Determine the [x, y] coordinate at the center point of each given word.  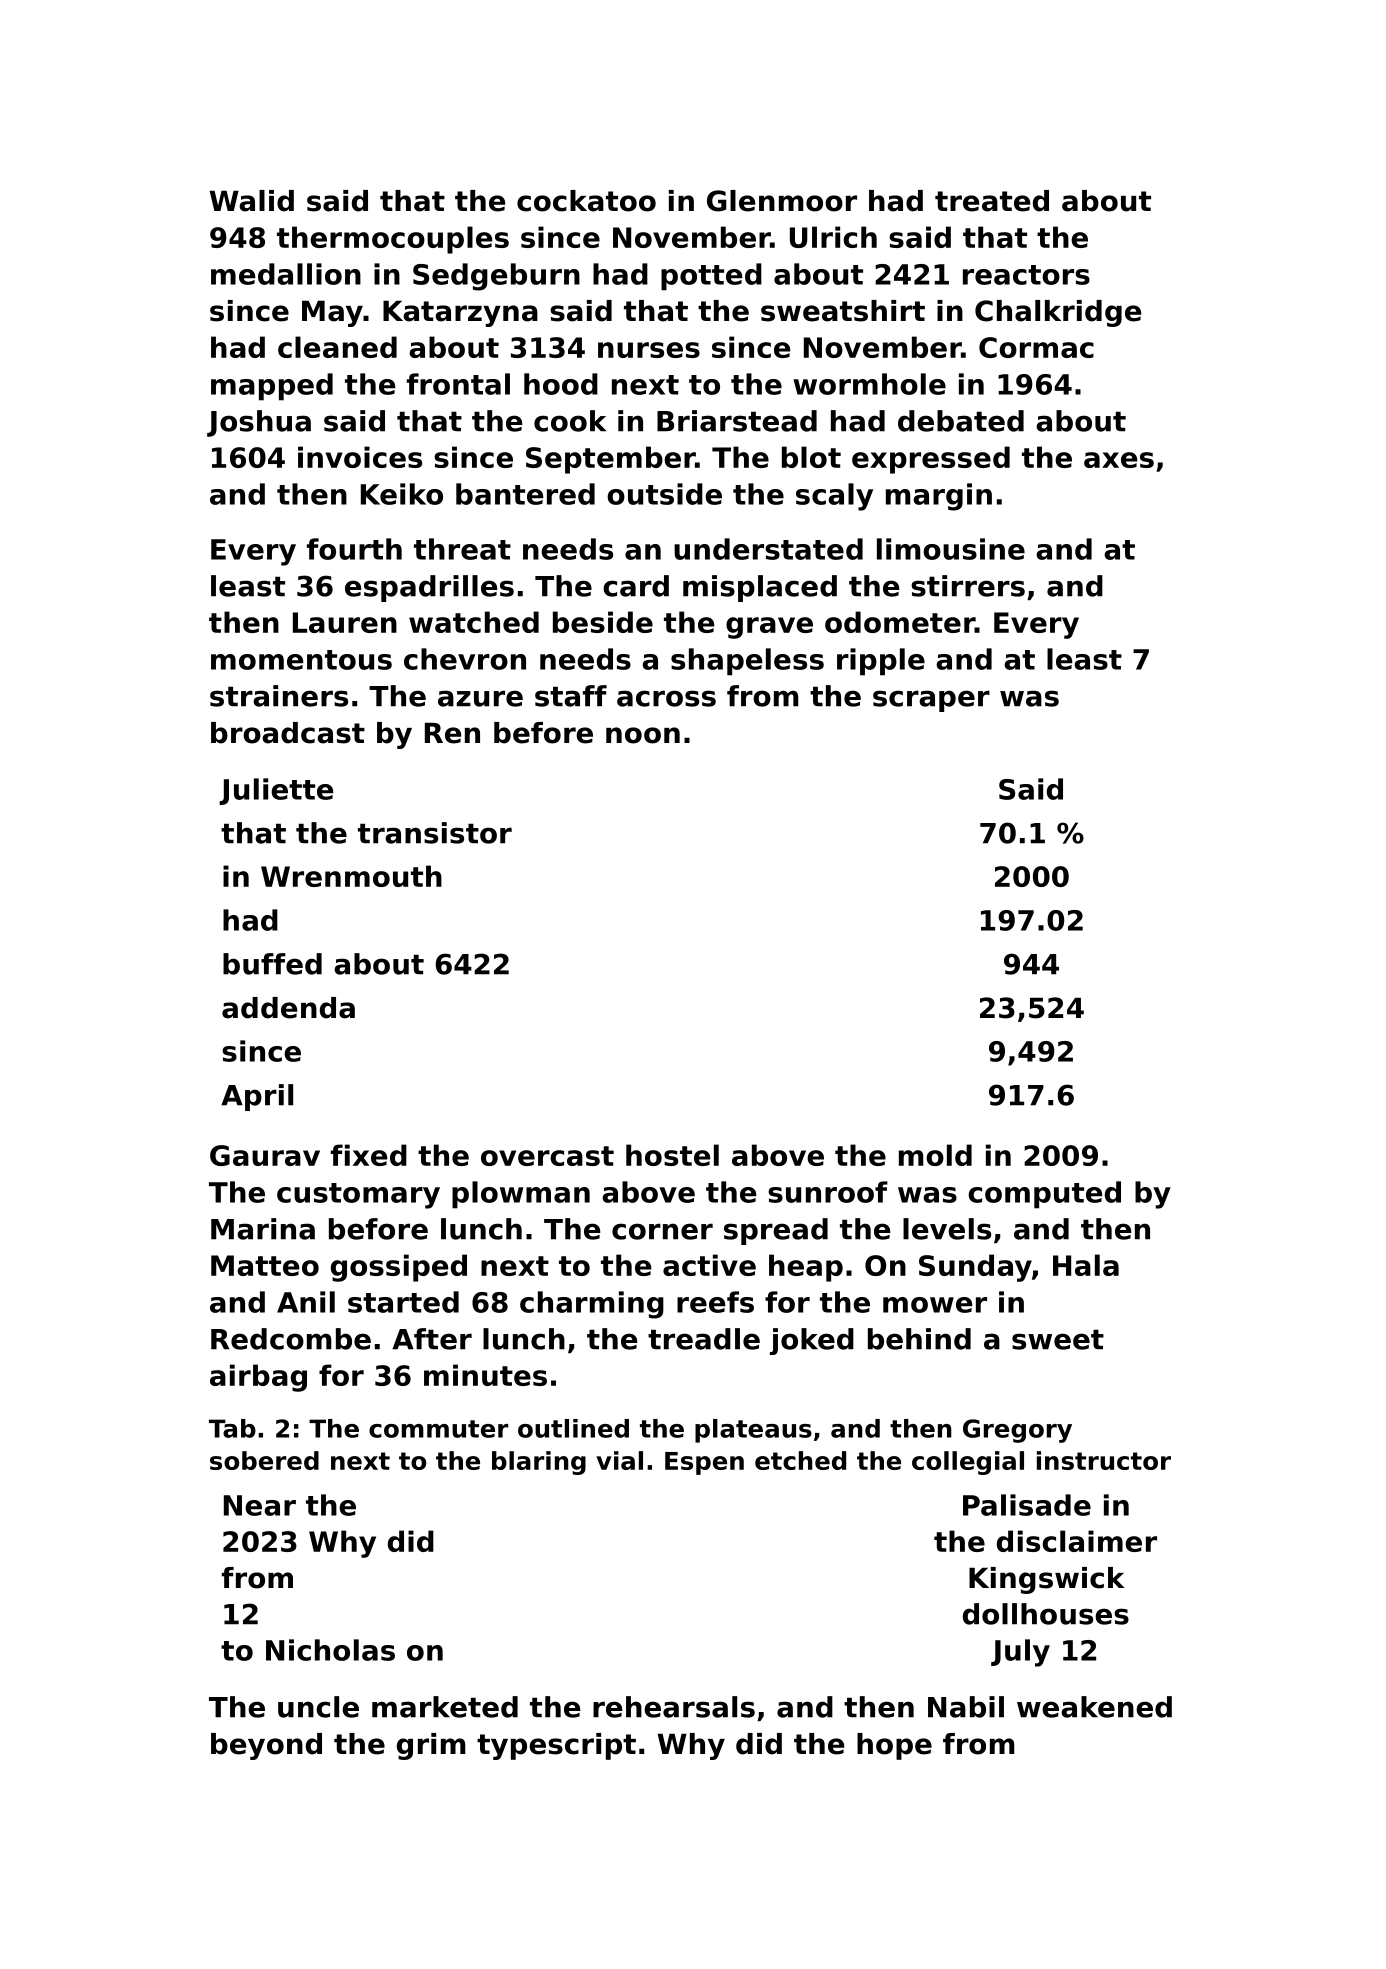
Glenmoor [782, 201]
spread [776, 1231]
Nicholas [330, 1650]
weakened [1094, 1707]
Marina [263, 1229]
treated [992, 201]
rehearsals [674, 1707]
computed [1044, 1195]
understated [768, 549]
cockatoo [586, 201]
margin [939, 497]
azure [480, 698]
